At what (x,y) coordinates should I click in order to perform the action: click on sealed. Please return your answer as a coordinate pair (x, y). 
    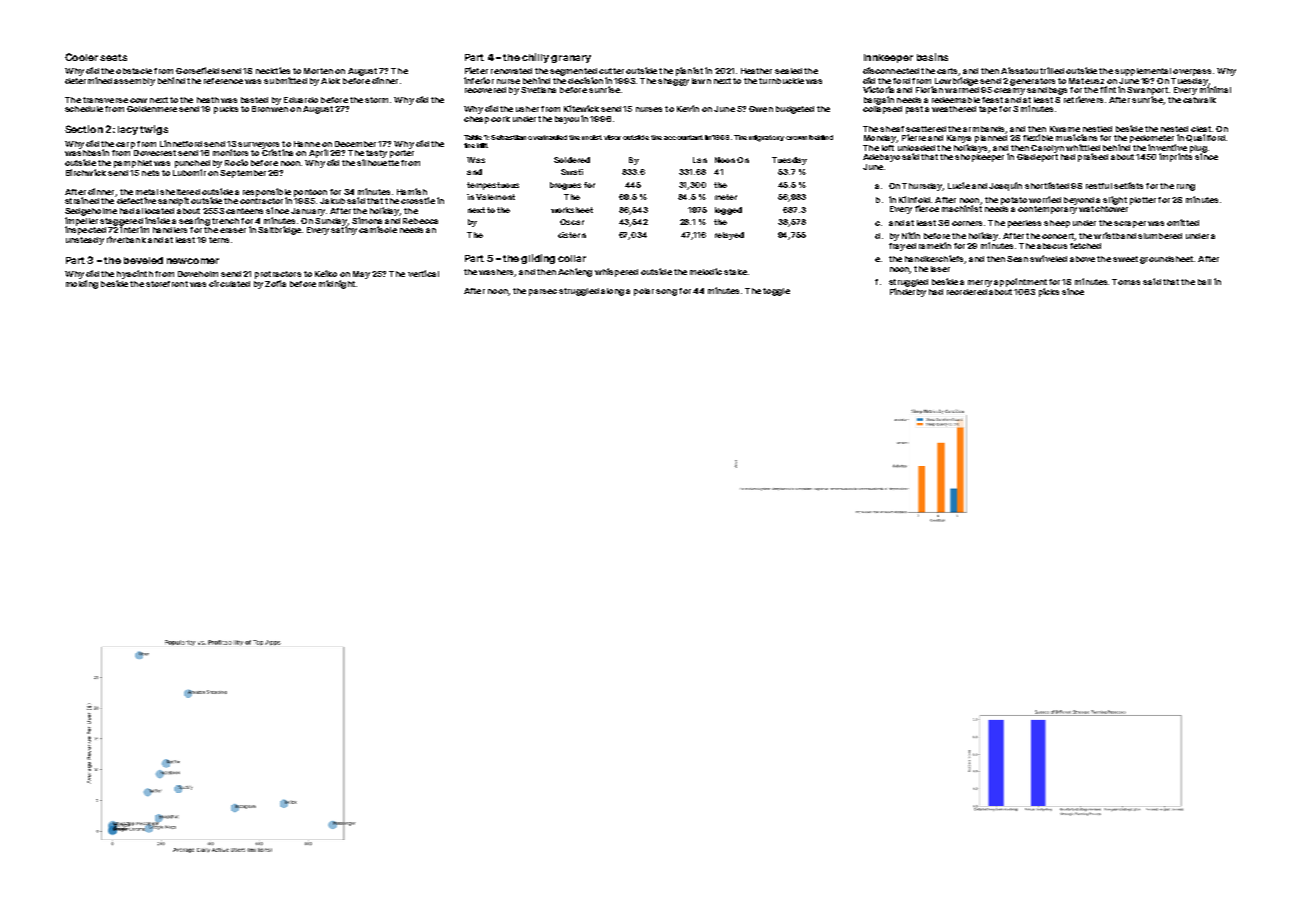
    Looking at the image, I should click on (788, 71).
